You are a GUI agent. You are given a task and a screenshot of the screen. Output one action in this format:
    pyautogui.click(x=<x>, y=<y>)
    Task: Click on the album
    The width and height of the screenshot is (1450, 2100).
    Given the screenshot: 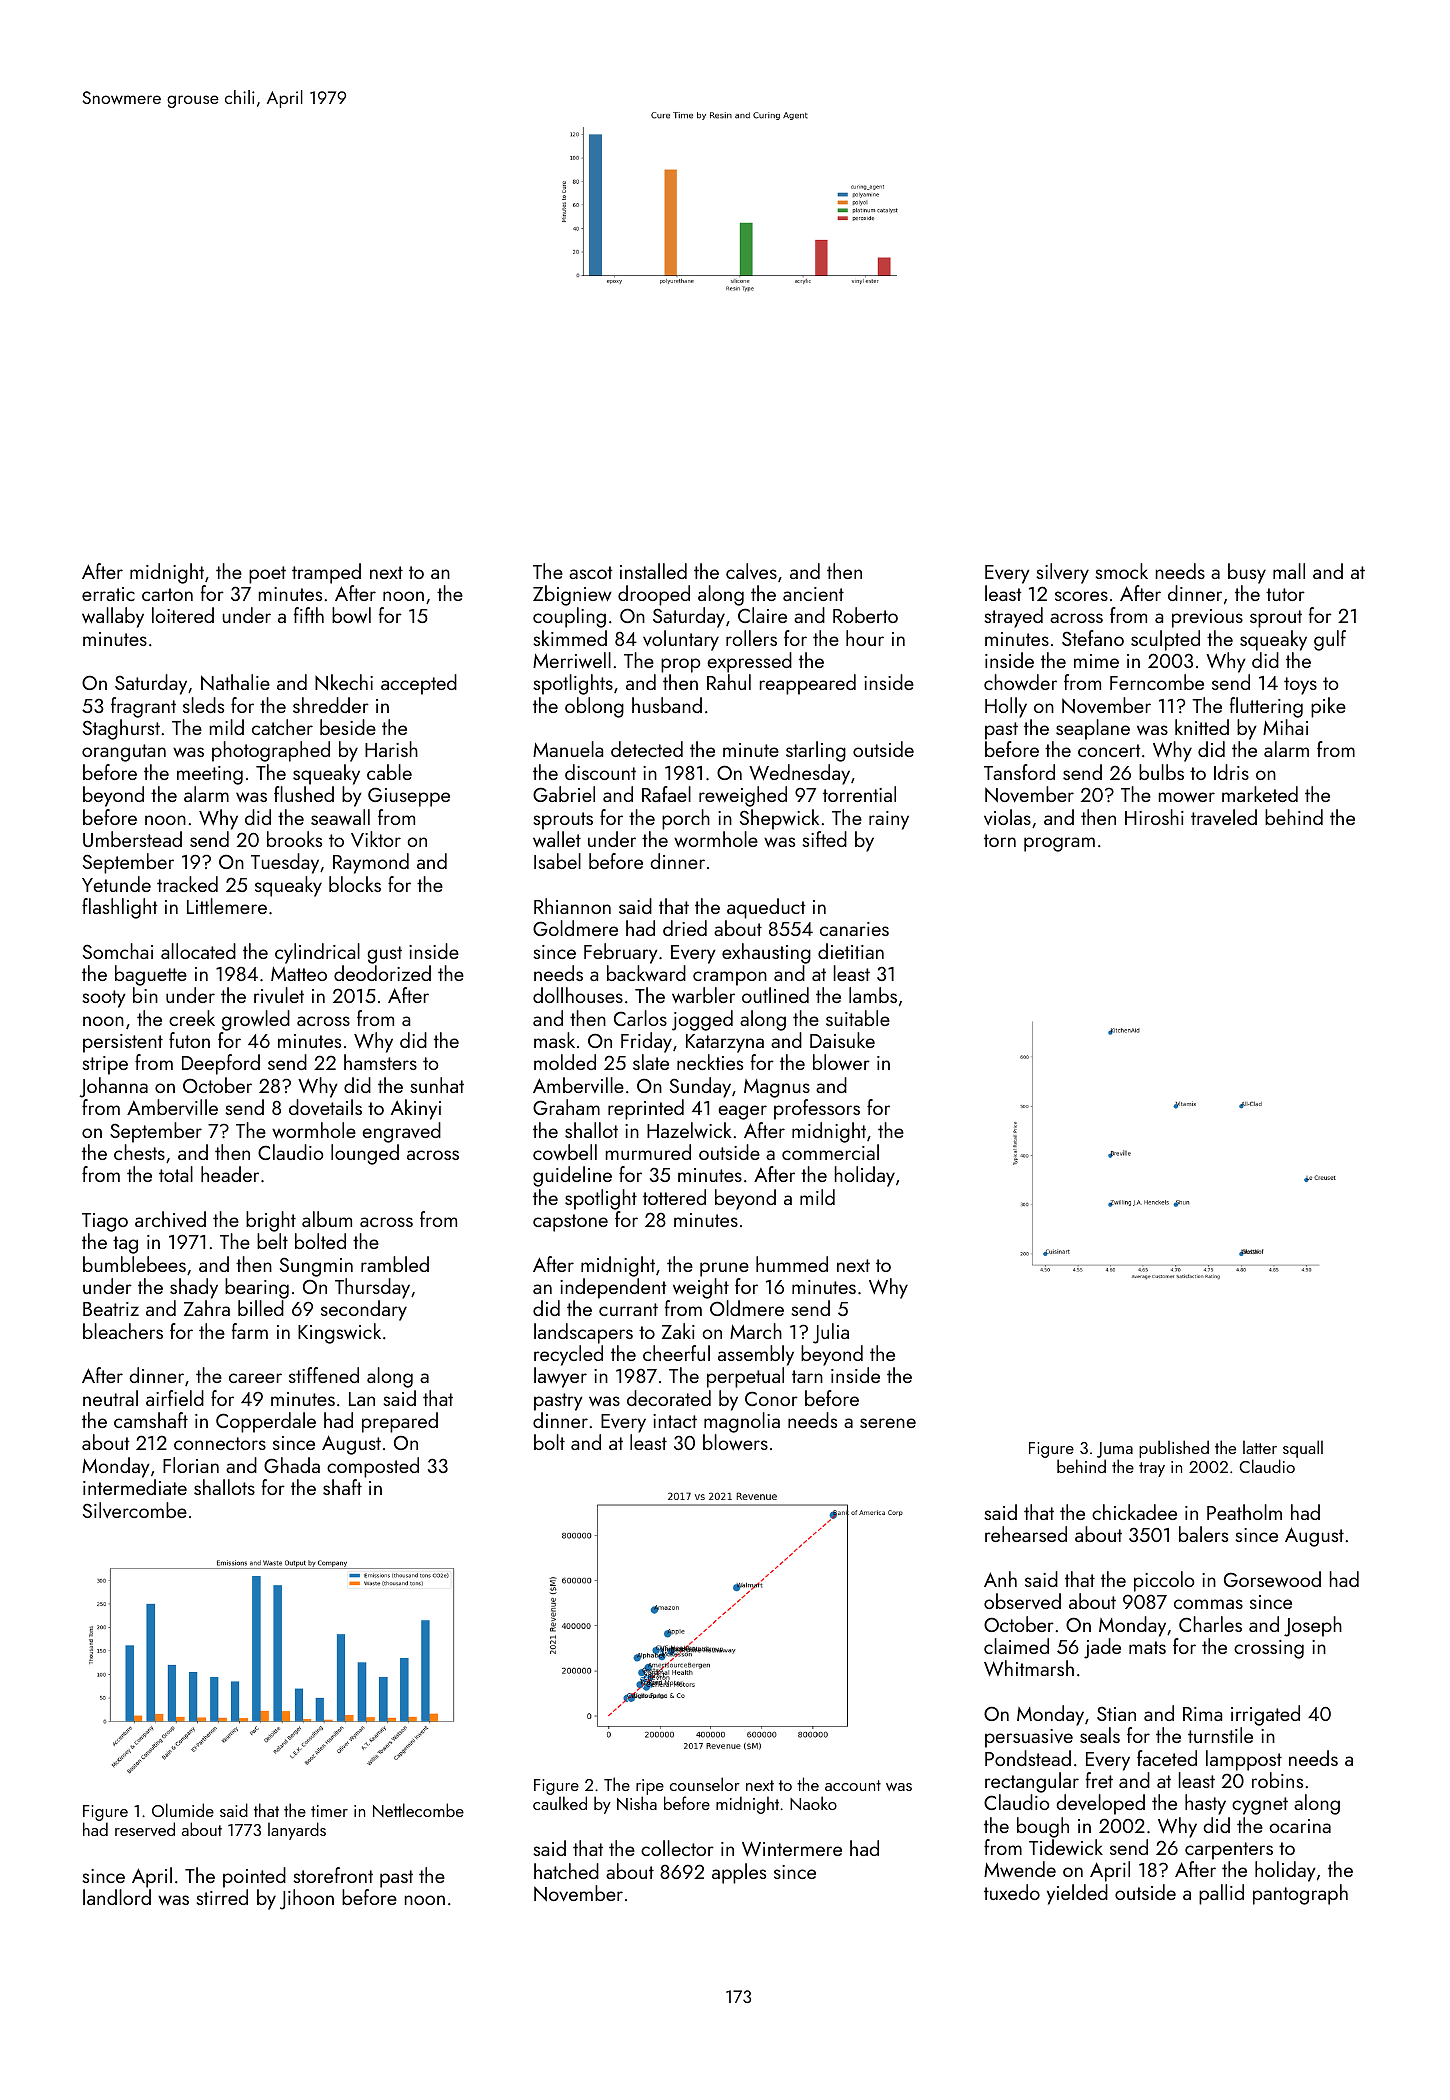 What is the action you would take?
    pyautogui.click(x=327, y=1219)
